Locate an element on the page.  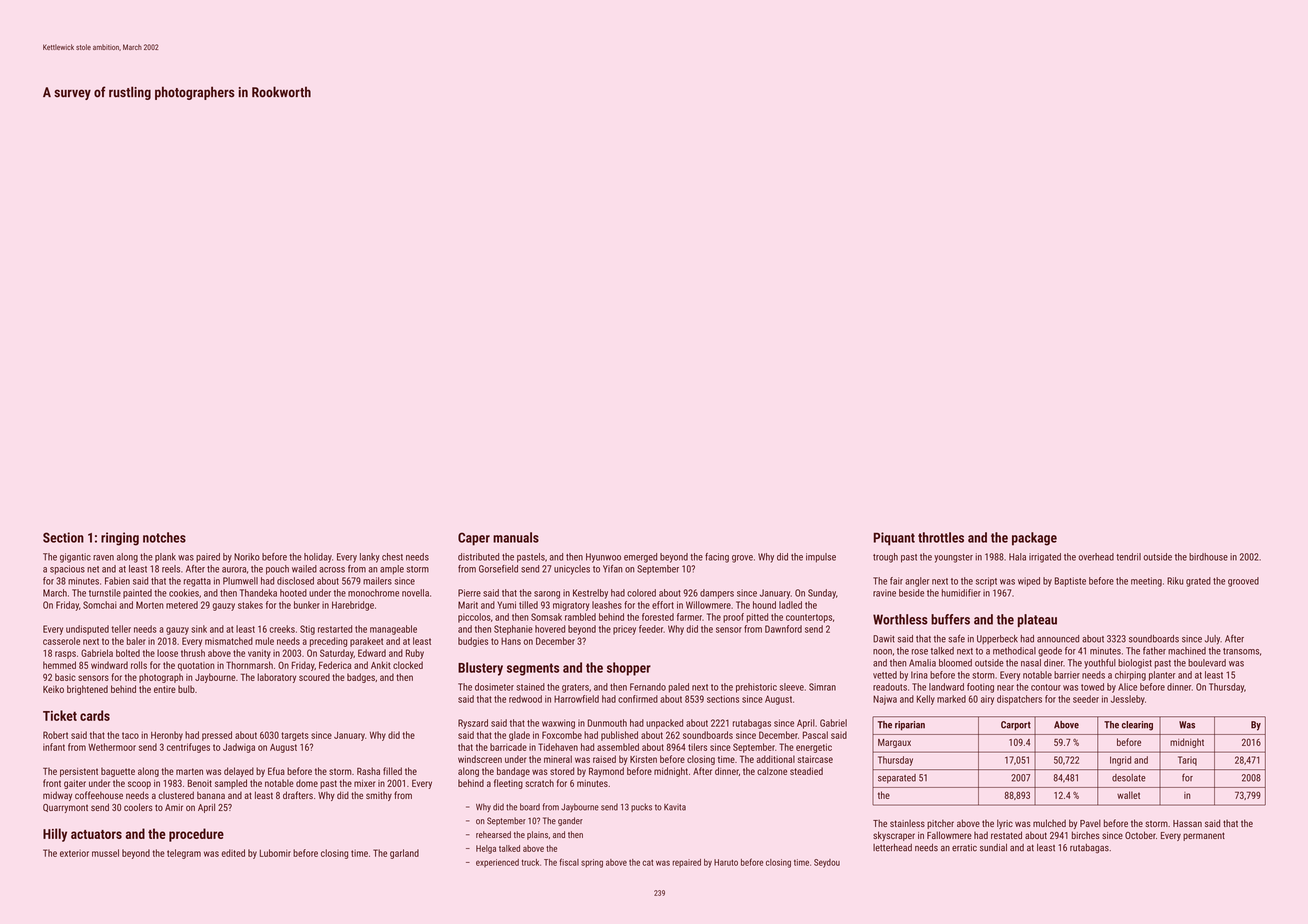
noon is located at coordinates (882, 652).
